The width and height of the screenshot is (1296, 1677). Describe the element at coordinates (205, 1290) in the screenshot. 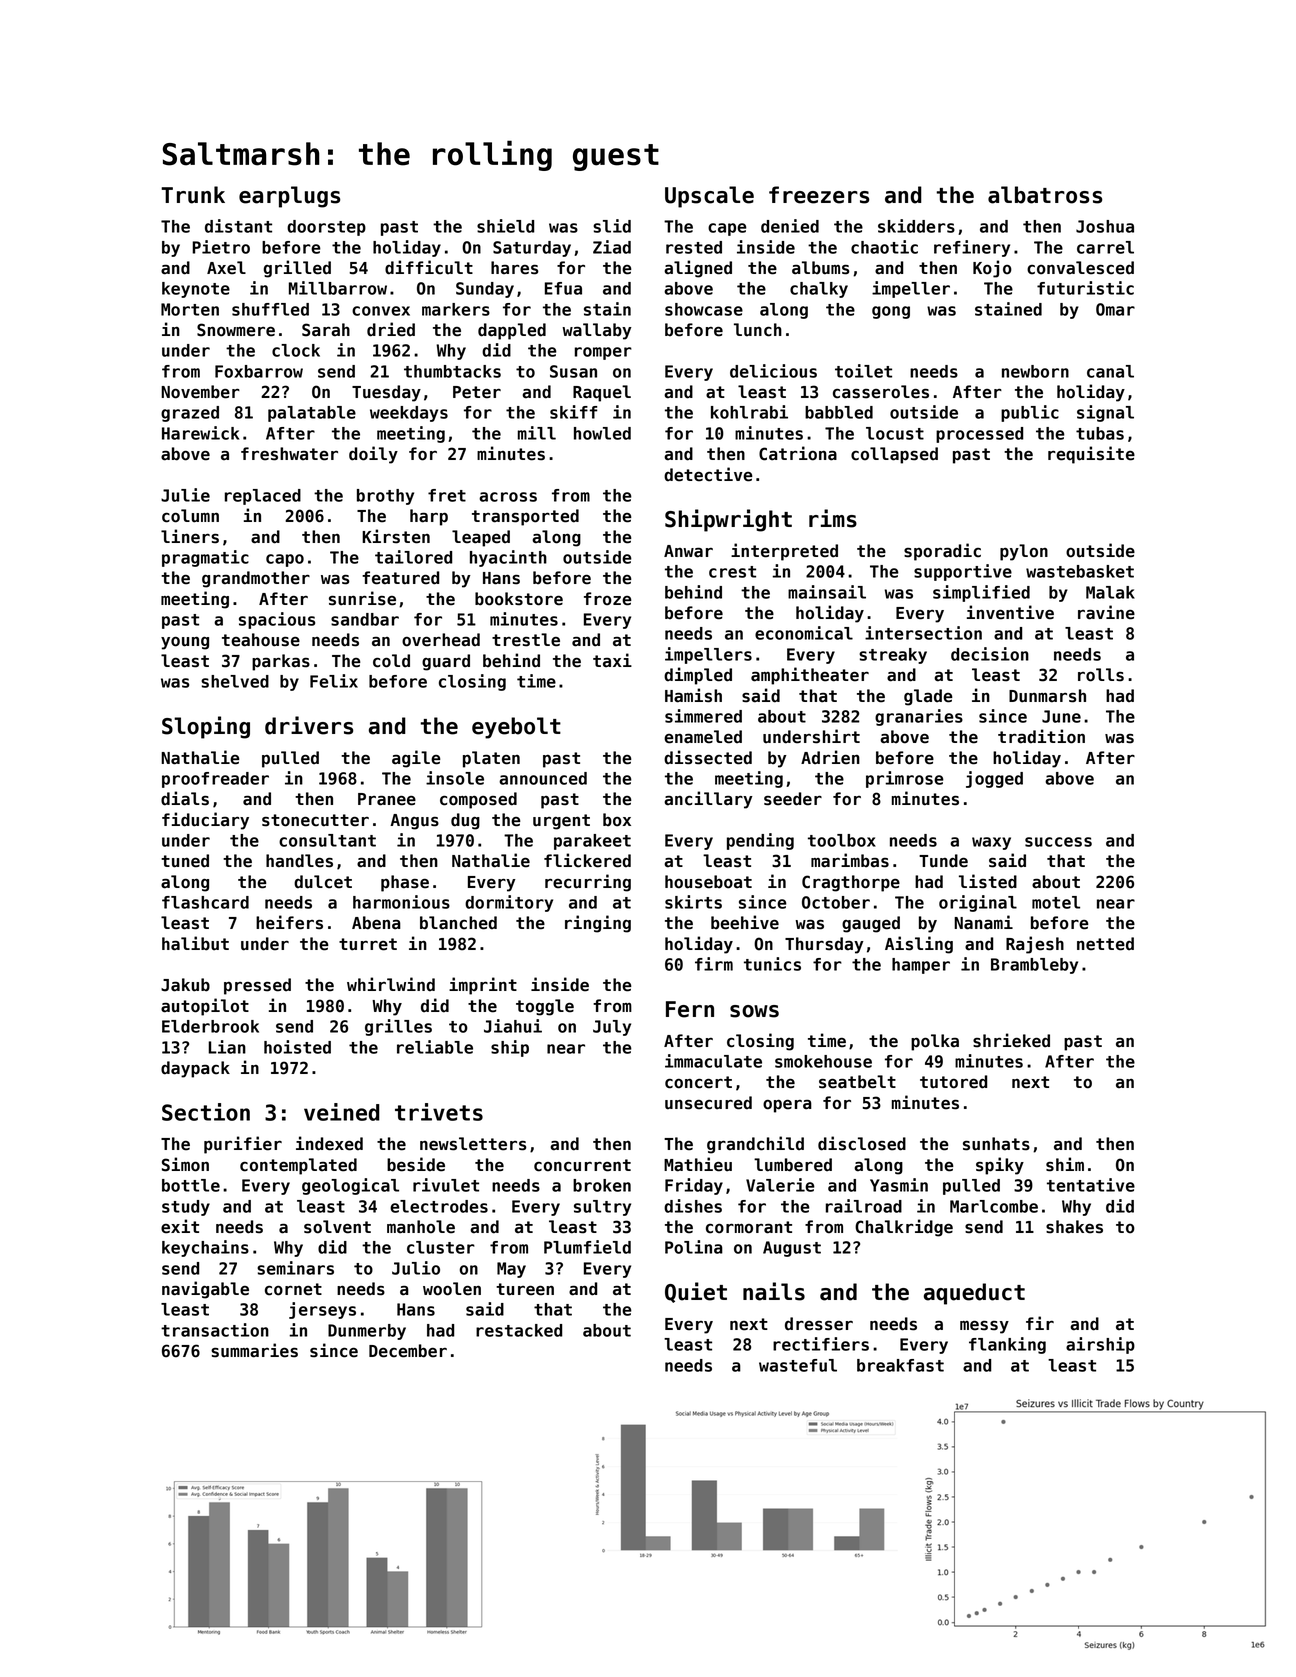

I see `navigable` at that location.
